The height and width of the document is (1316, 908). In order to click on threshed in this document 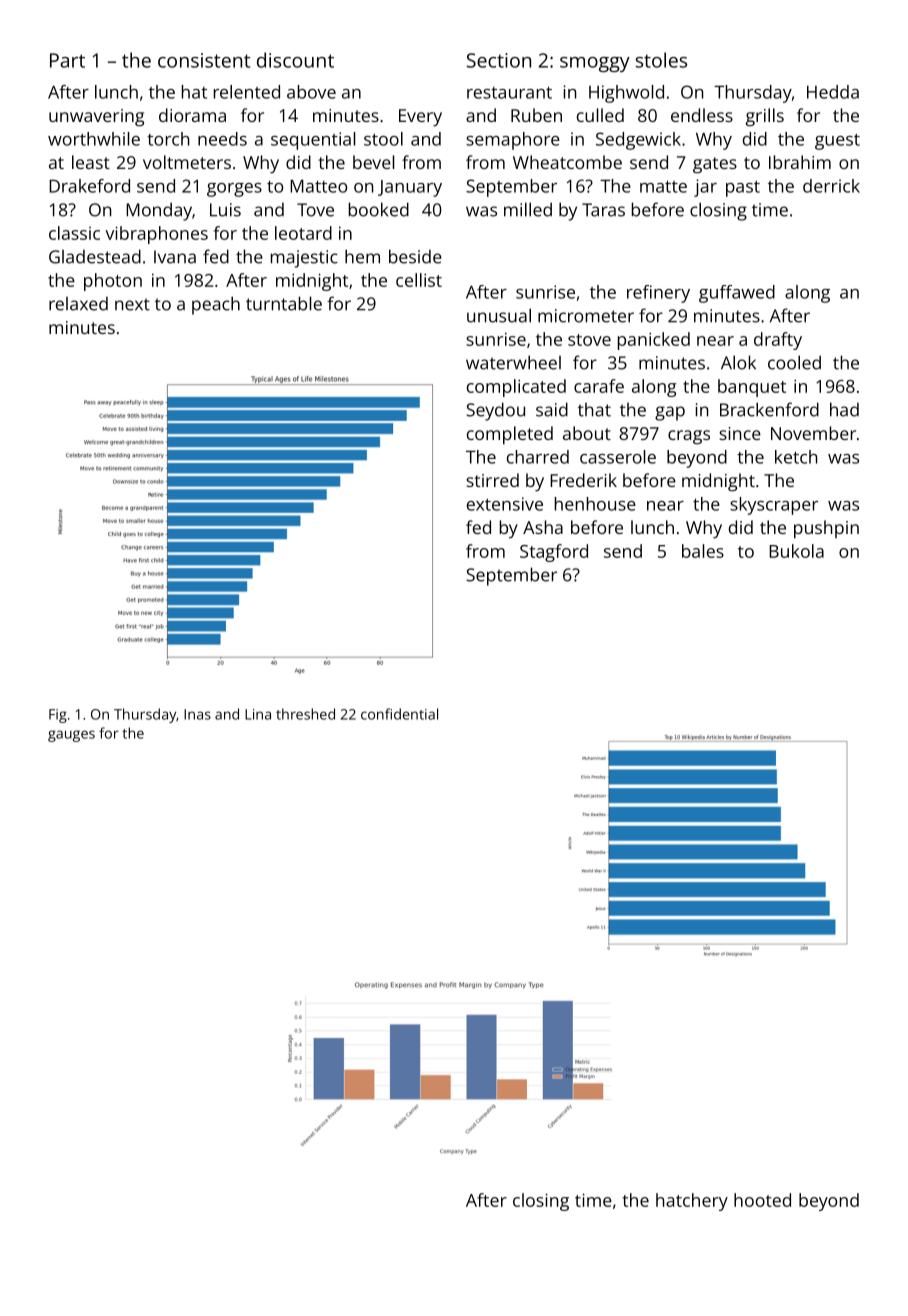, I will do `click(305, 714)`.
